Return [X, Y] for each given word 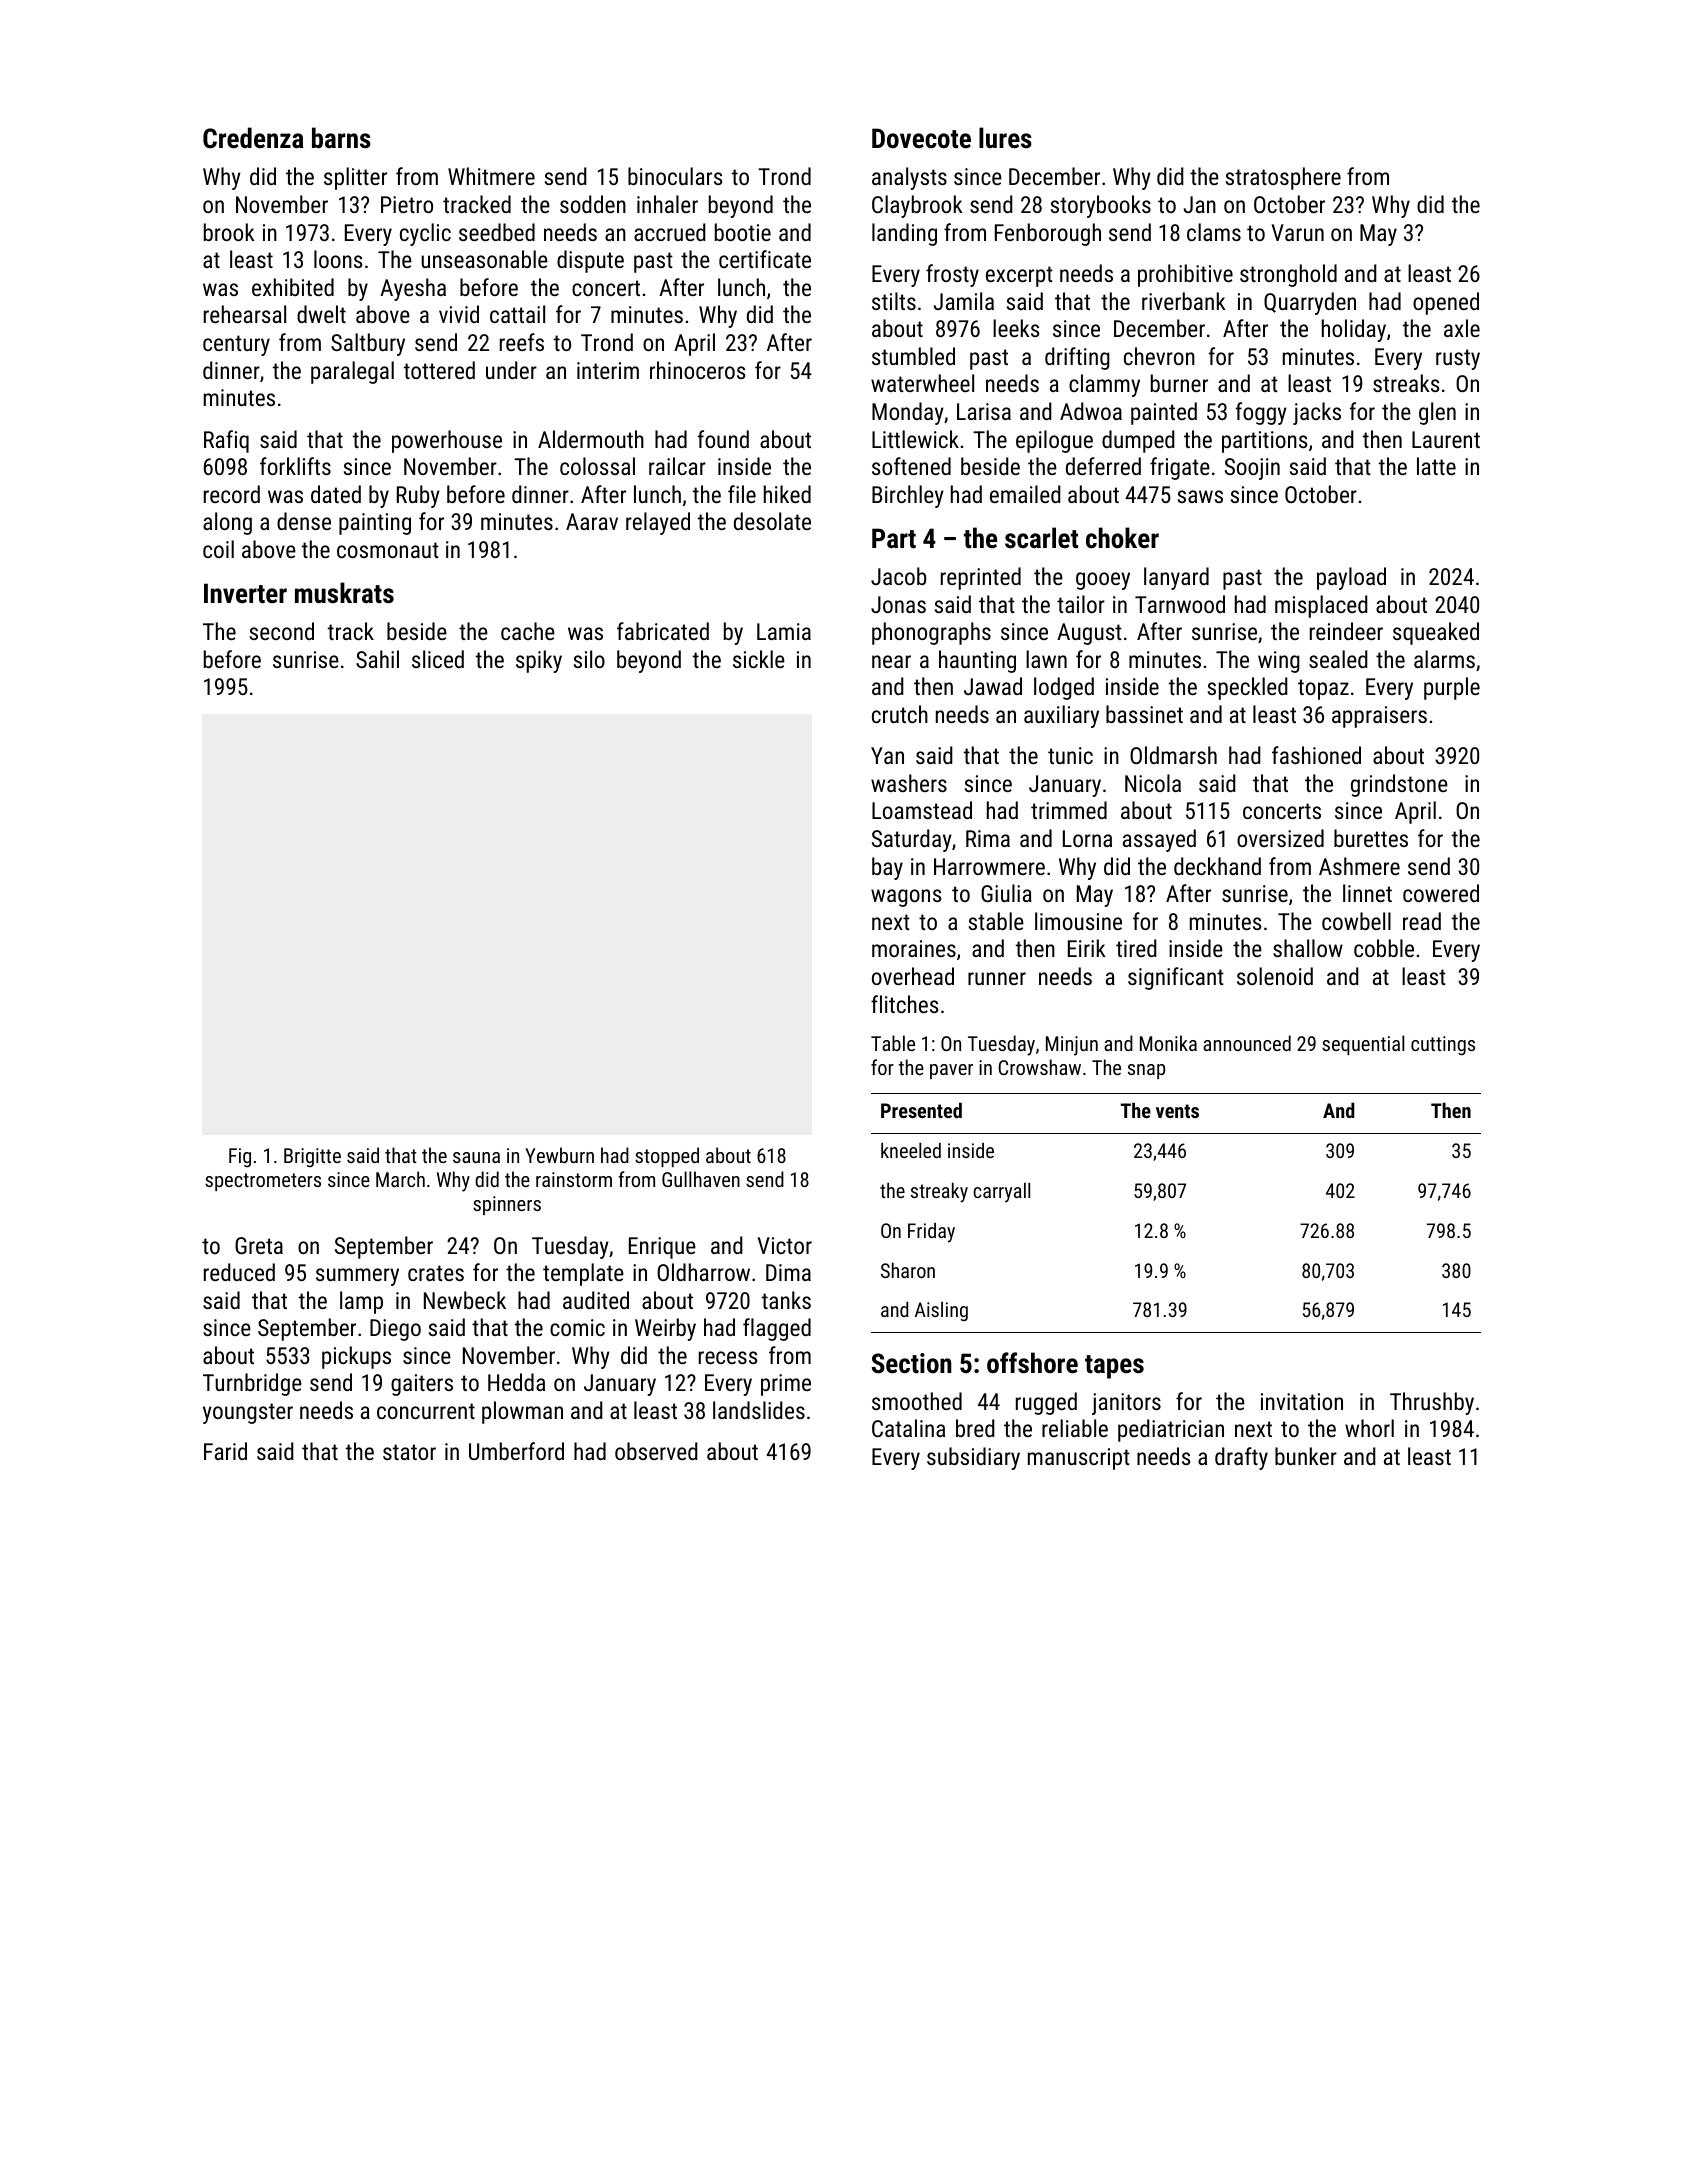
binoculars [675, 176]
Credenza [253, 138]
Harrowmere [989, 866]
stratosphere [1283, 178]
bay [887, 868]
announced [1247, 1043]
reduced [239, 1272]
